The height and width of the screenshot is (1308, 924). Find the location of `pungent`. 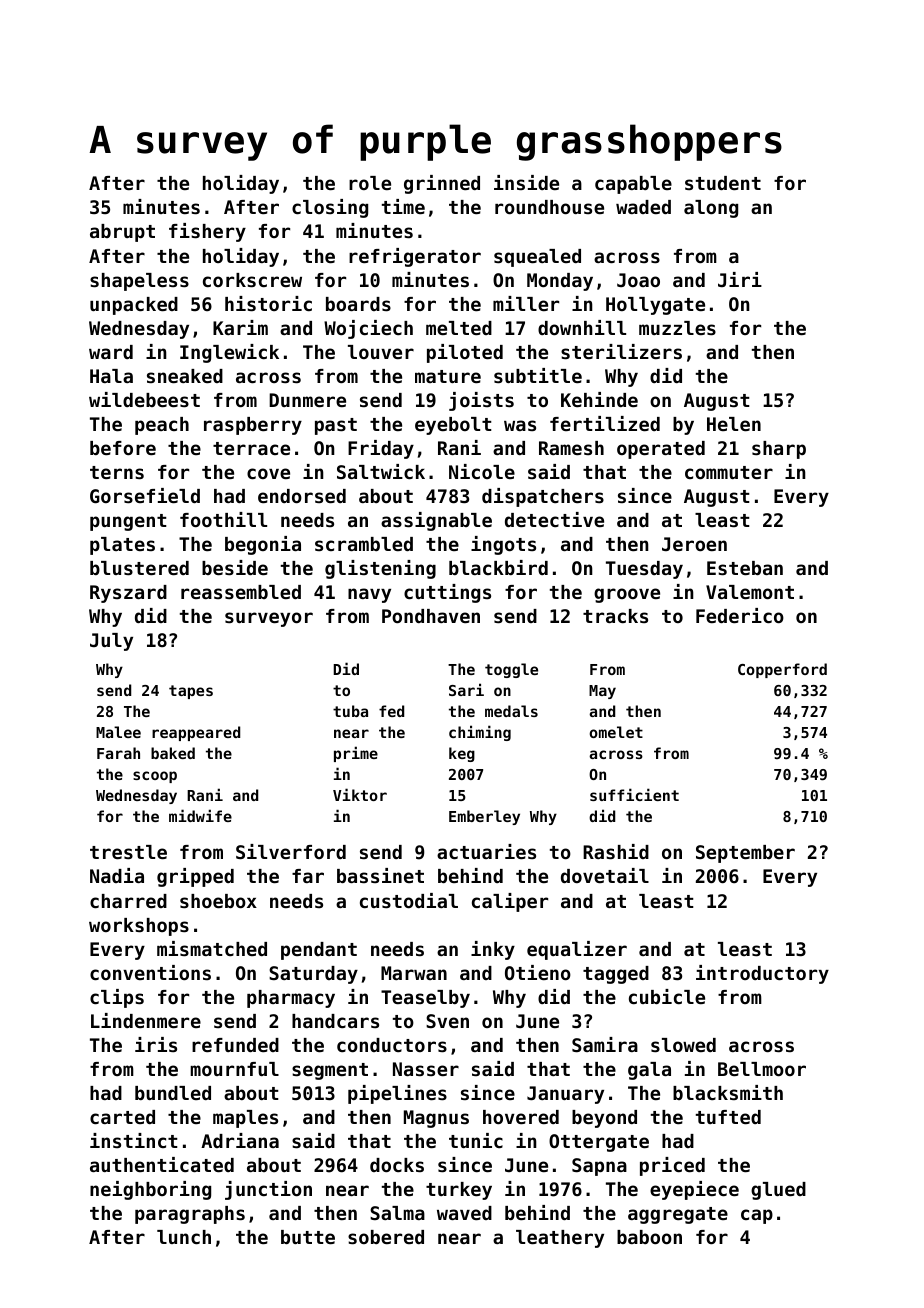

pungent is located at coordinates (128, 522).
